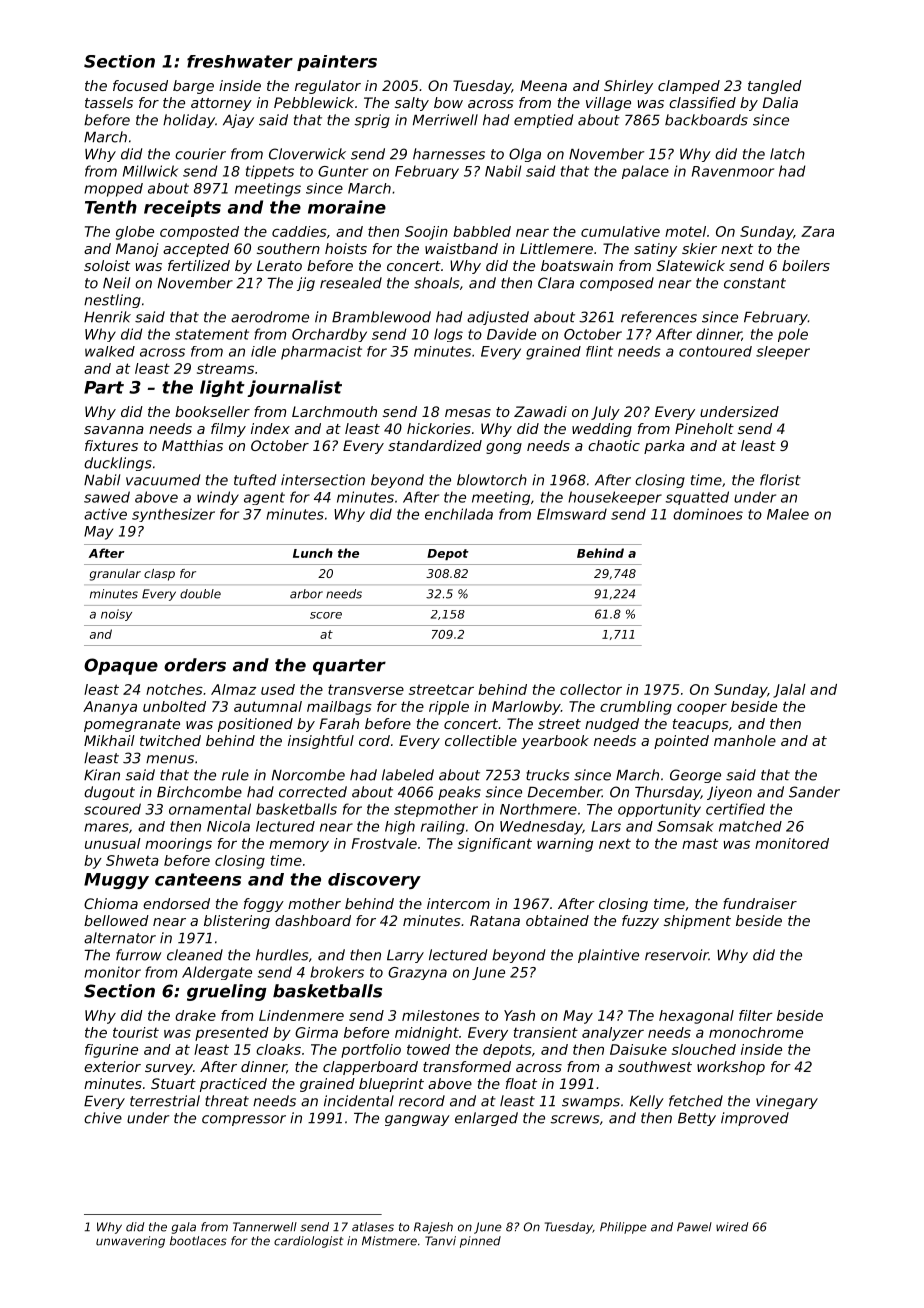 The width and height of the document is (924, 1308). Describe the element at coordinates (212, 334) in the document. I see `statement` at that location.
